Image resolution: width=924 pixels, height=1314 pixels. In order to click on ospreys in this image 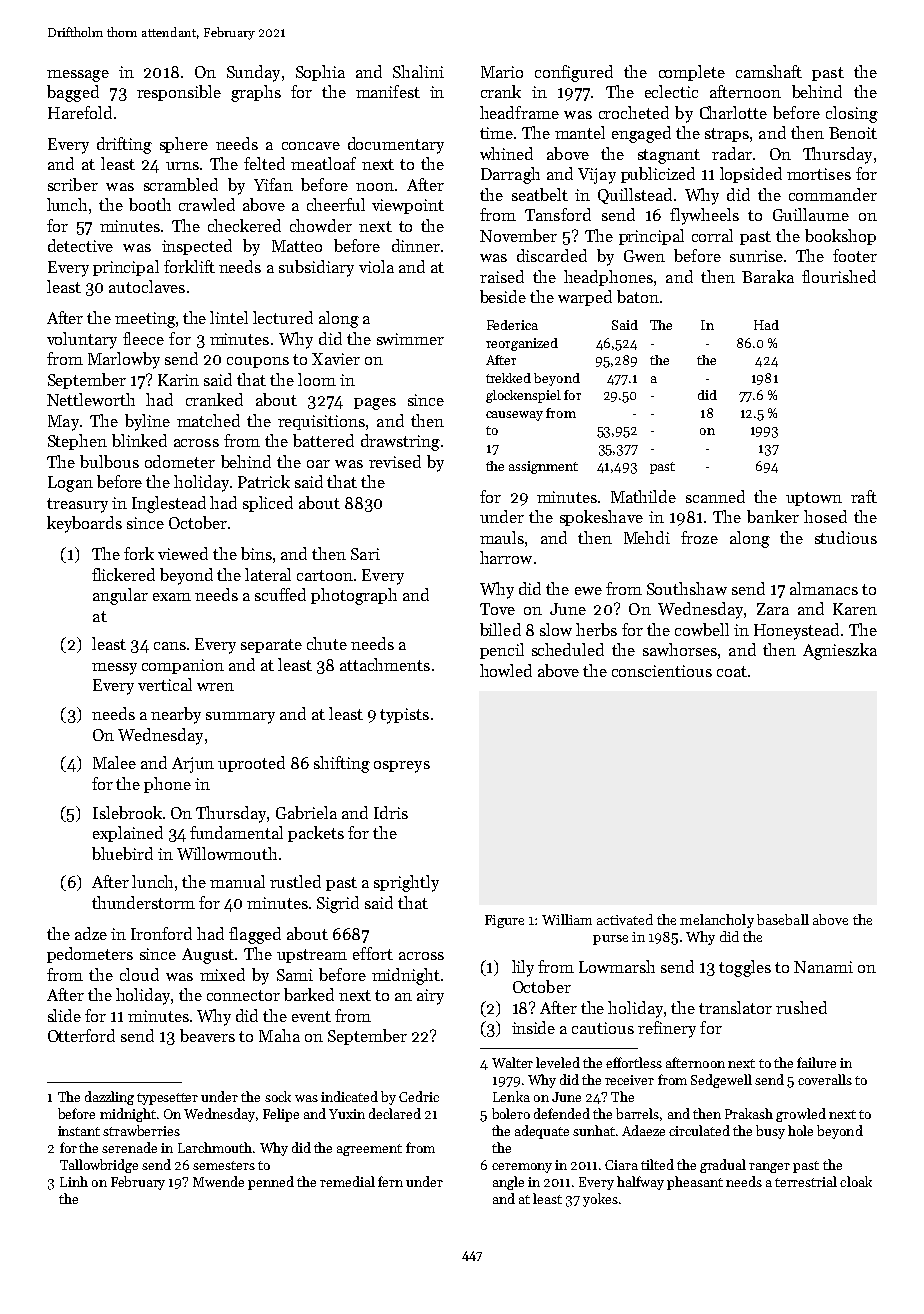, I will do `click(402, 767)`.
